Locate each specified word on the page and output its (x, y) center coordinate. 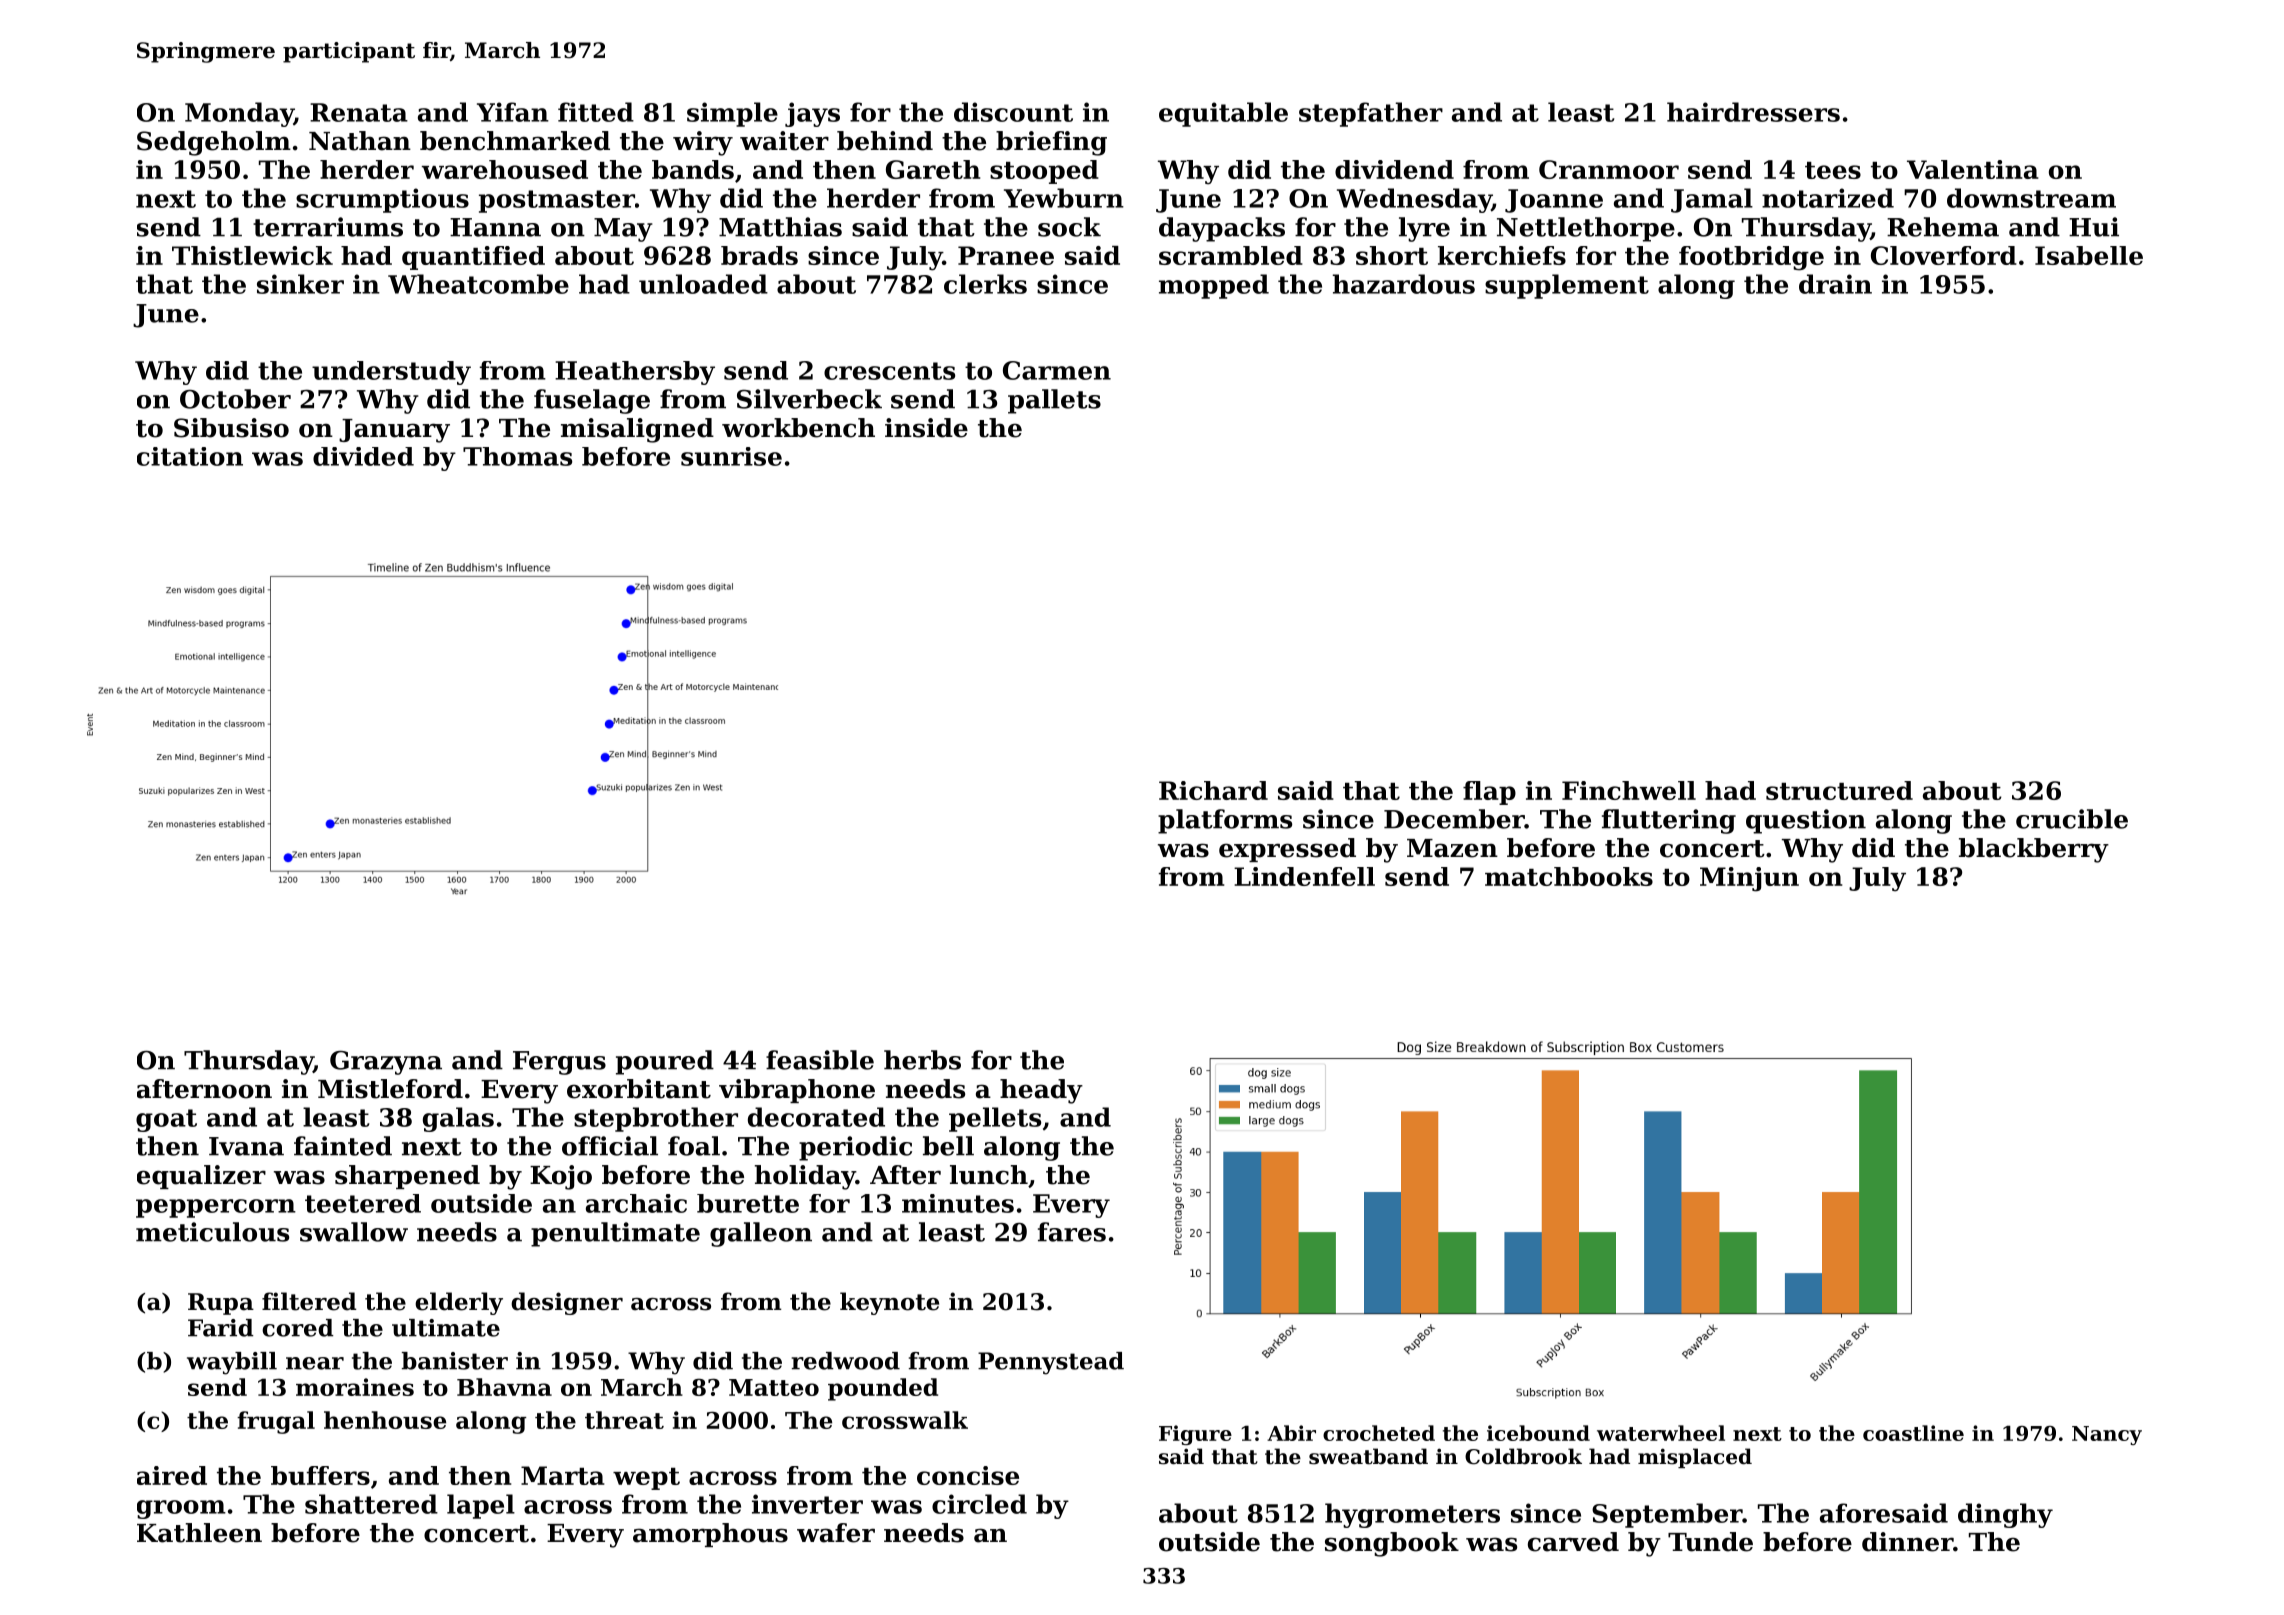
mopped (1214, 286)
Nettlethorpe (1586, 229)
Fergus (559, 1063)
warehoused (505, 169)
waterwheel (1661, 1433)
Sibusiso (231, 428)
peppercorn (216, 1208)
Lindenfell (1304, 876)
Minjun (1749, 879)
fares (1072, 1232)
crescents (889, 371)
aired (172, 1475)
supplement (1567, 286)
